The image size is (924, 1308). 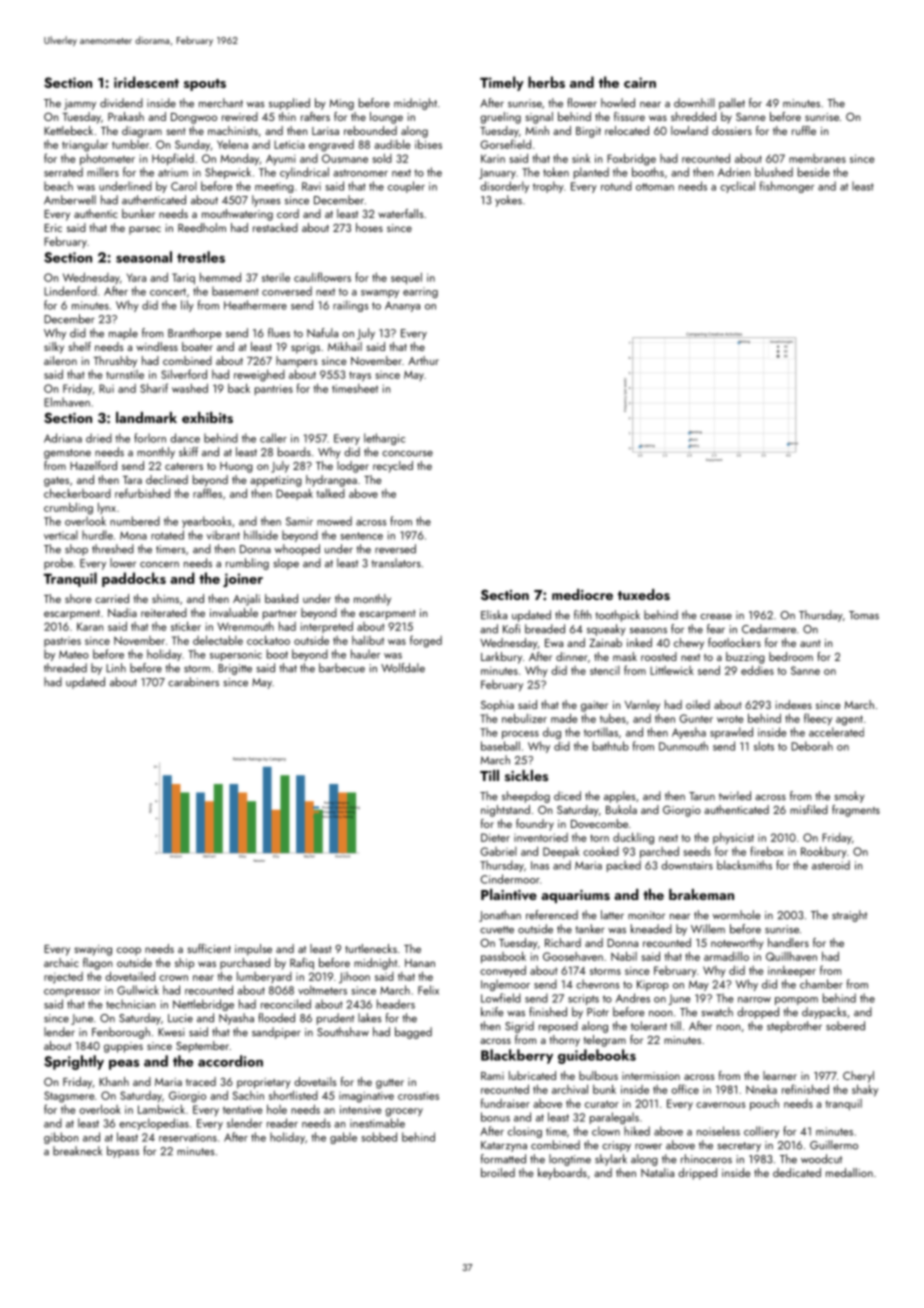 I want to click on boater, so click(x=197, y=346).
